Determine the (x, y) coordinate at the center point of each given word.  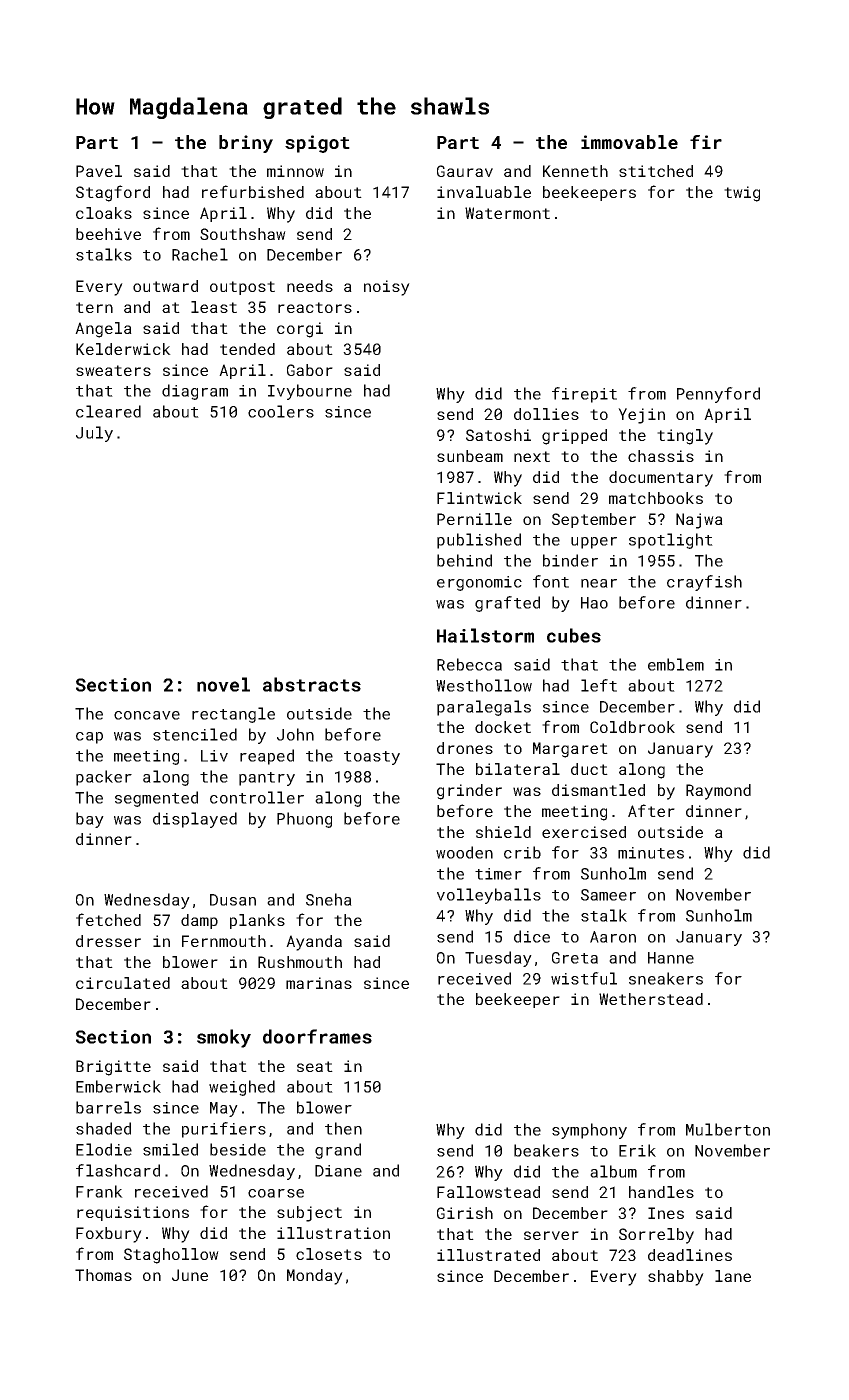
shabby (676, 1278)
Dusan (233, 900)
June (190, 1275)
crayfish (704, 583)
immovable (629, 142)
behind (464, 560)
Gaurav (465, 171)
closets (329, 1254)
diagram (195, 392)
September (594, 520)
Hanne (671, 958)
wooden (464, 852)
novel (223, 684)
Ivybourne (310, 392)
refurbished (253, 191)
